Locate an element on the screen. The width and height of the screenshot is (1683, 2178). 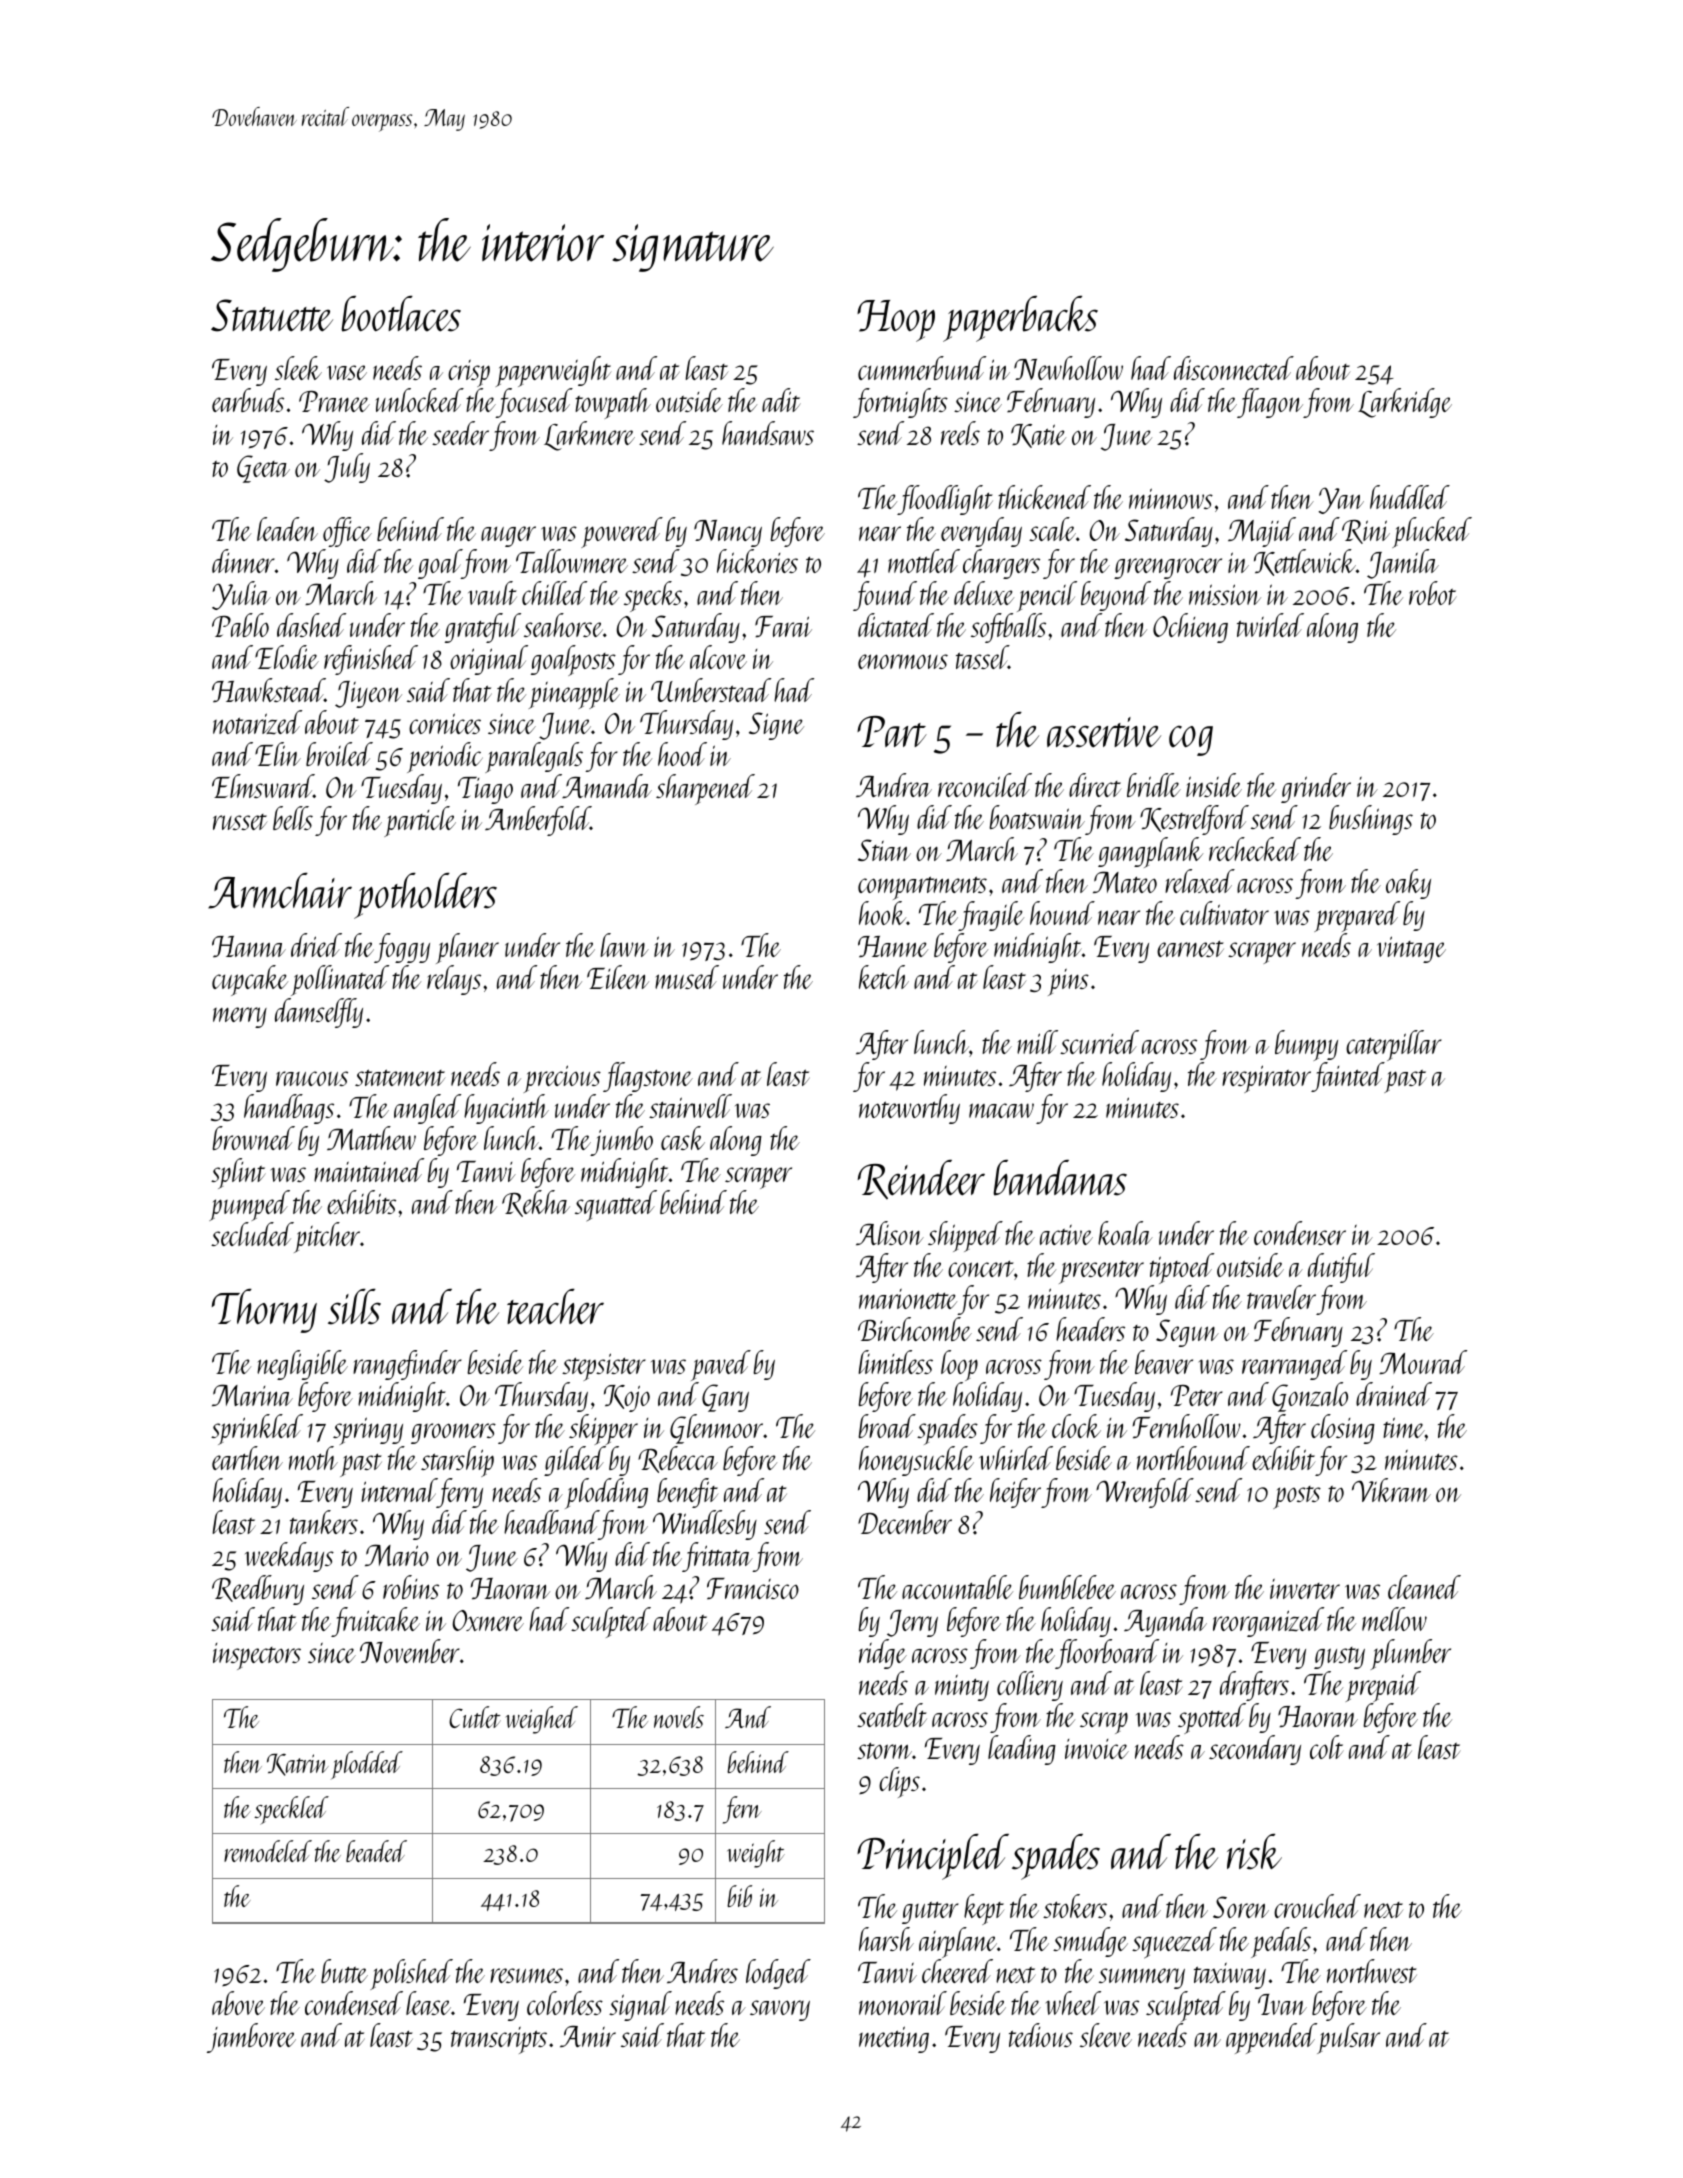
northwest is located at coordinates (1372, 1971).
